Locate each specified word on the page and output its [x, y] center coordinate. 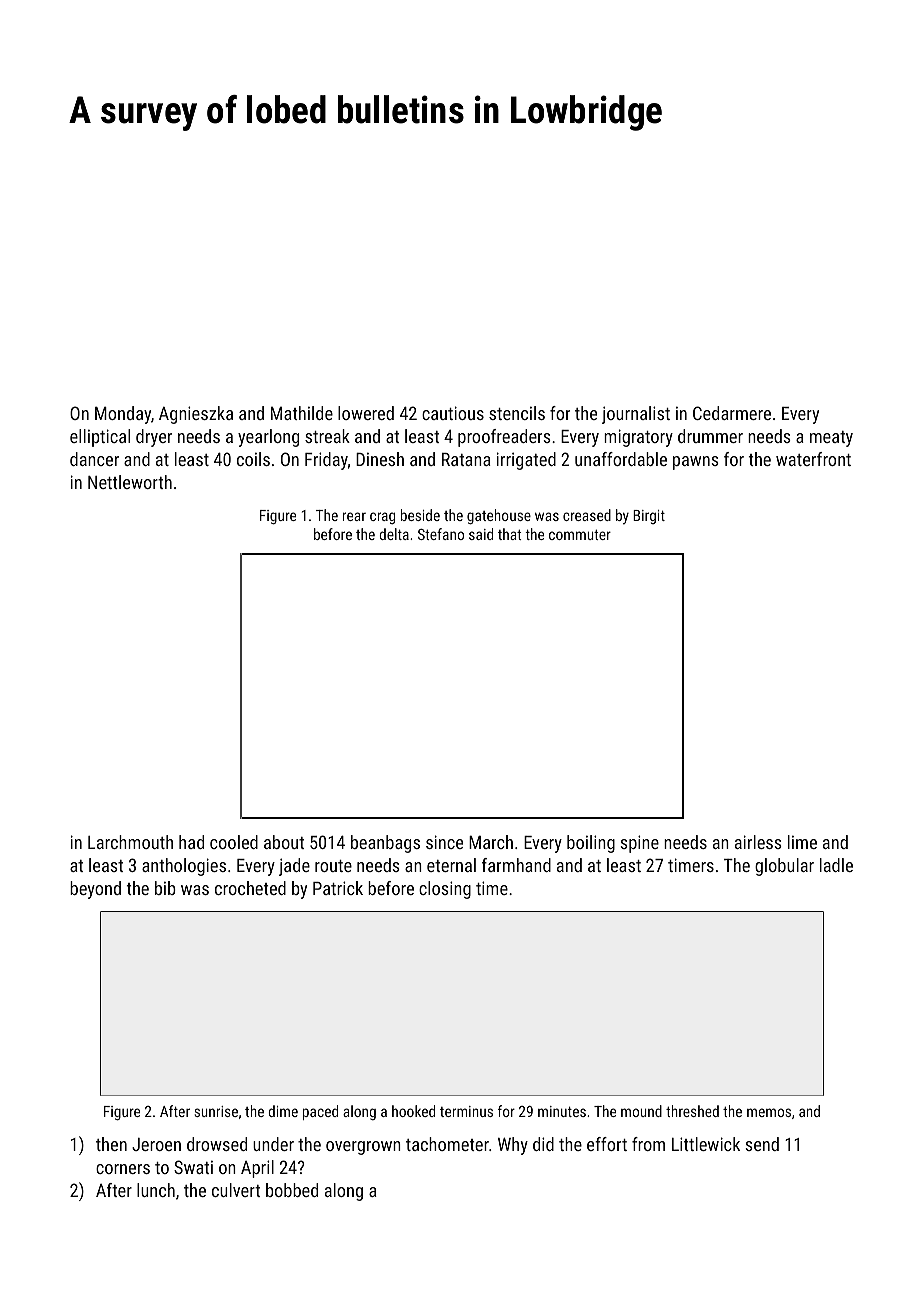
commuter [580, 535]
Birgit [649, 517]
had [191, 842]
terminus [466, 1111]
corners [123, 1169]
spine [639, 844]
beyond [95, 890]
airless [758, 842]
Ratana [466, 459]
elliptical [100, 438]
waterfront [813, 459]
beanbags [385, 844]
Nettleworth [130, 482]
